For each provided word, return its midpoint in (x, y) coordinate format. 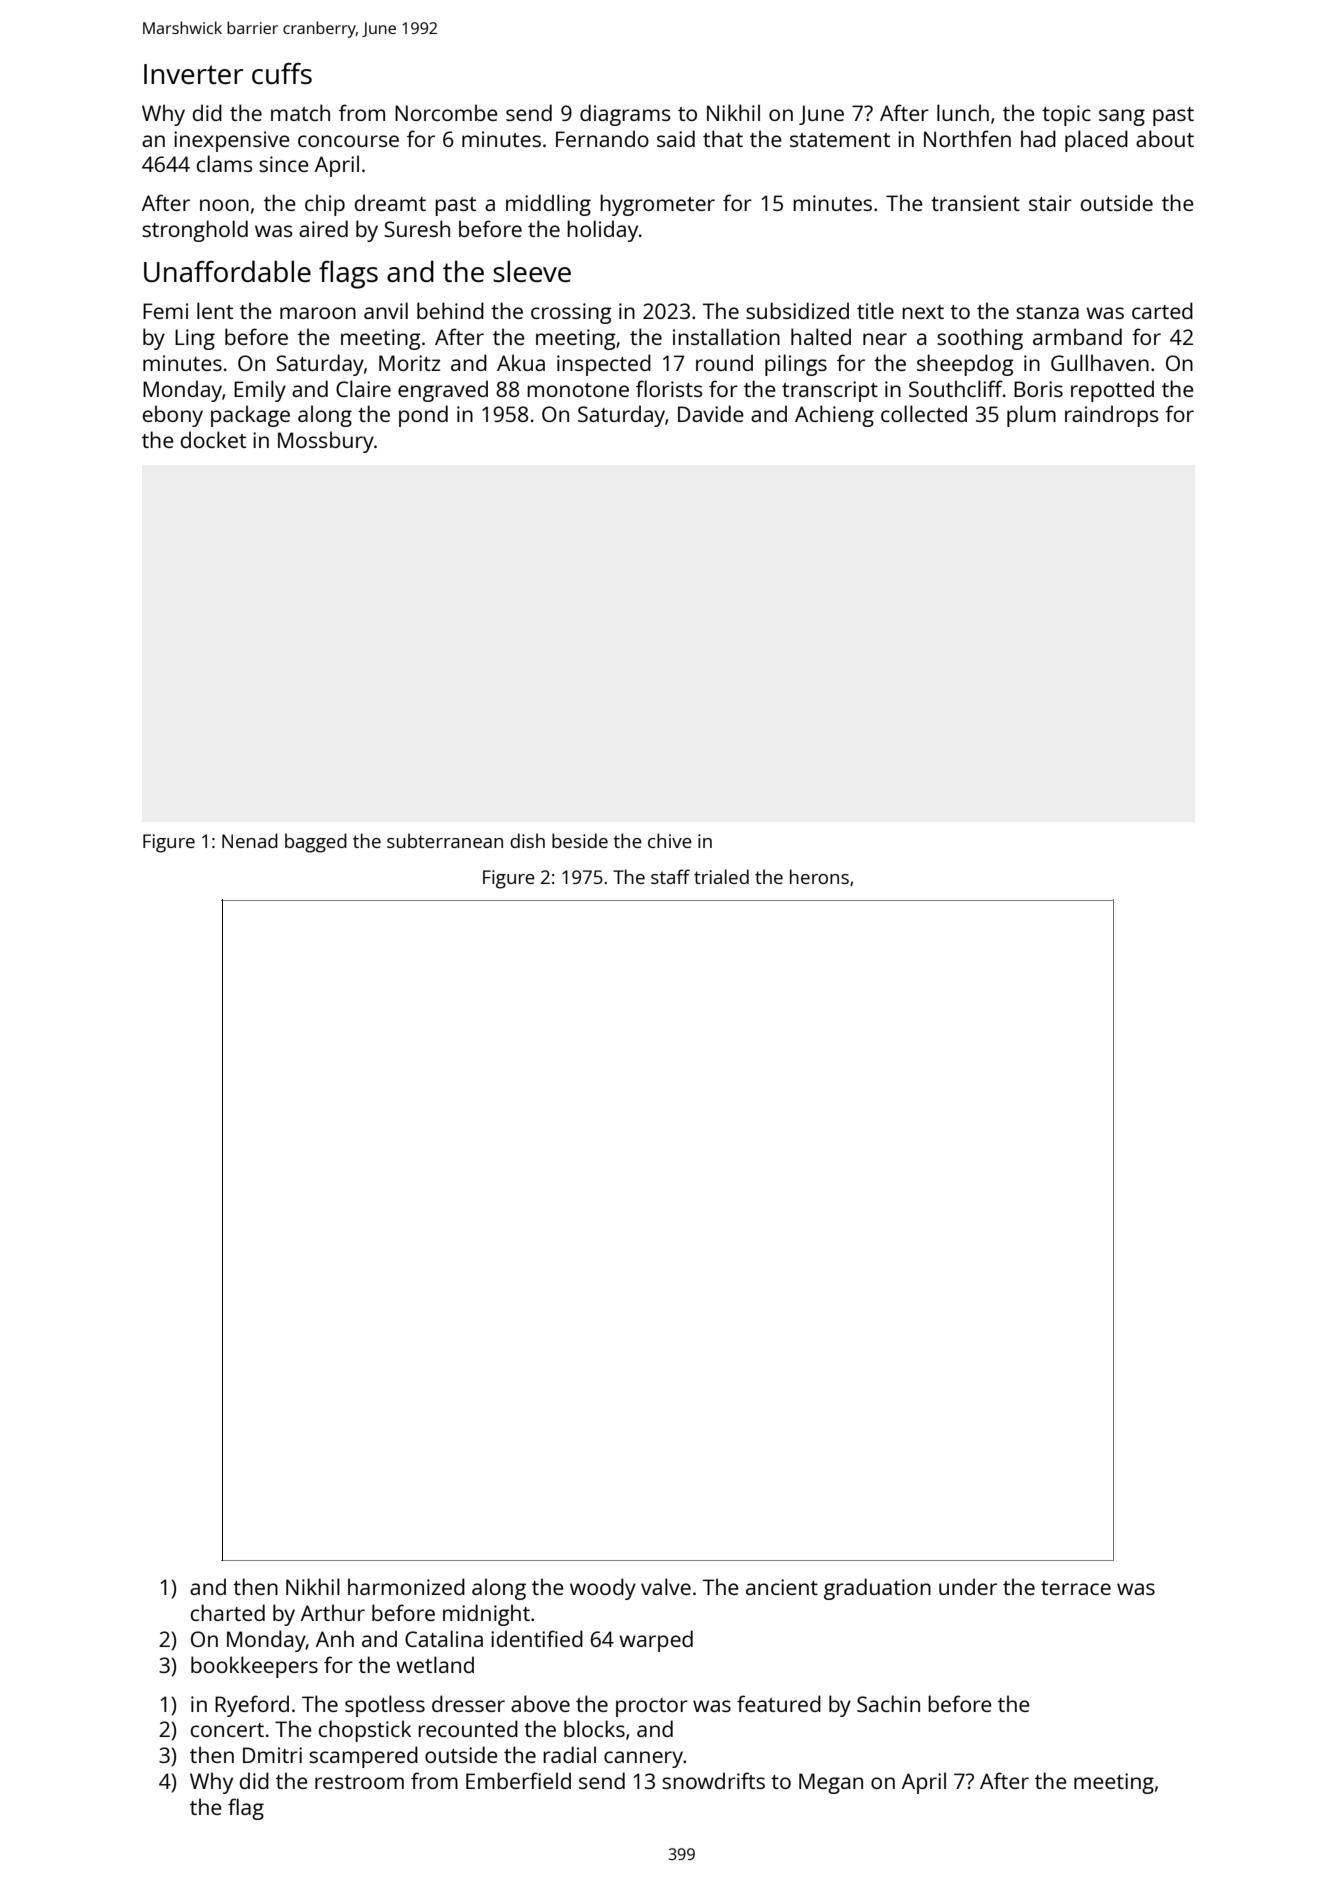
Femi (165, 311)
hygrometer (657, 205)
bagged (316, 843)
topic (1066, 115)
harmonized (406, 1586)
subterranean (445, 840)
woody (603, 1589)
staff (670, 876)
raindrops (1112, 416)
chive (670, 840)
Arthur (333, 1612)
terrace (1076, 1588)
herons (819, 876)
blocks (594, 1728)
